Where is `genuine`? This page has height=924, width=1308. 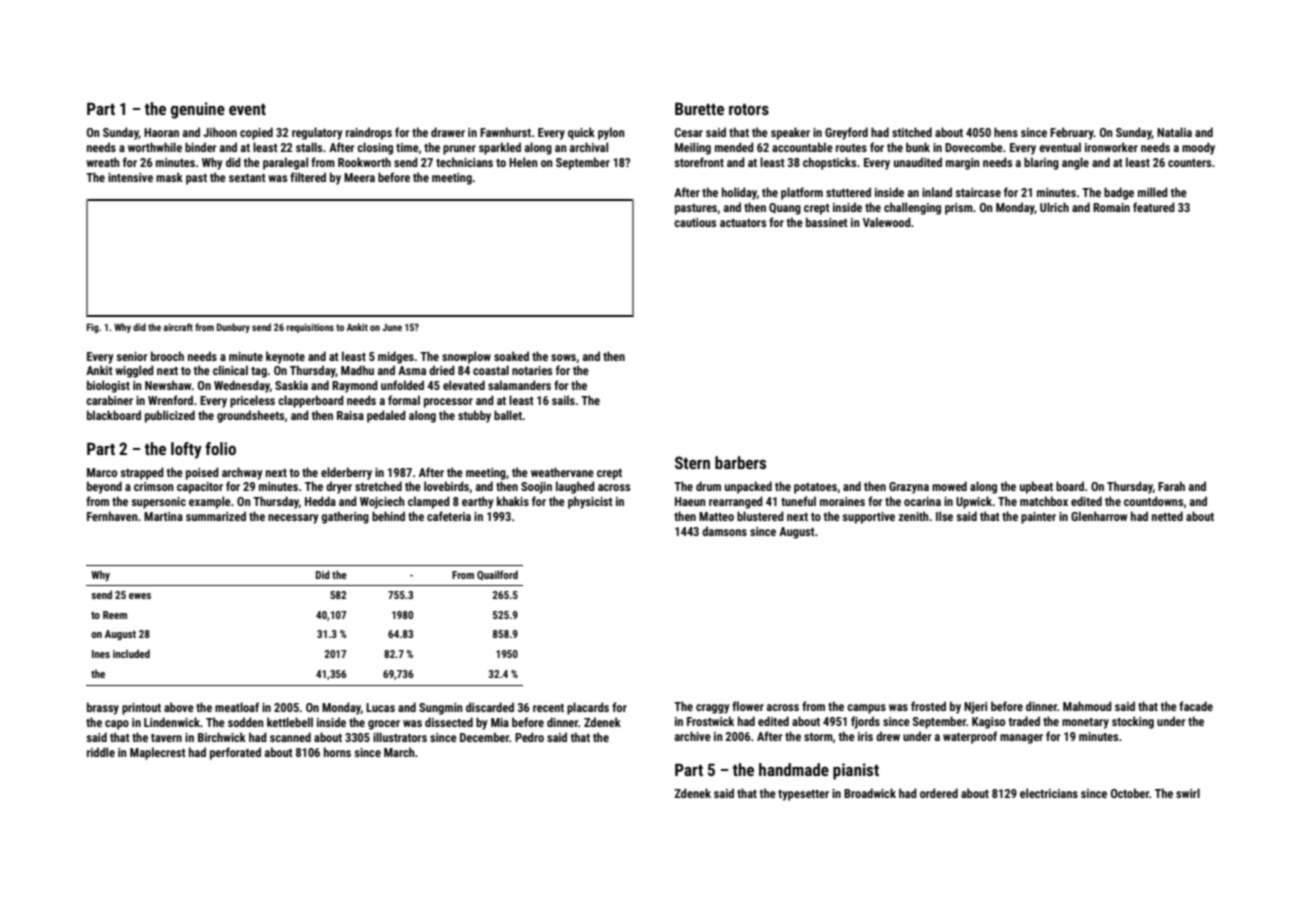 genuine is located at coordinates (198, 110).
